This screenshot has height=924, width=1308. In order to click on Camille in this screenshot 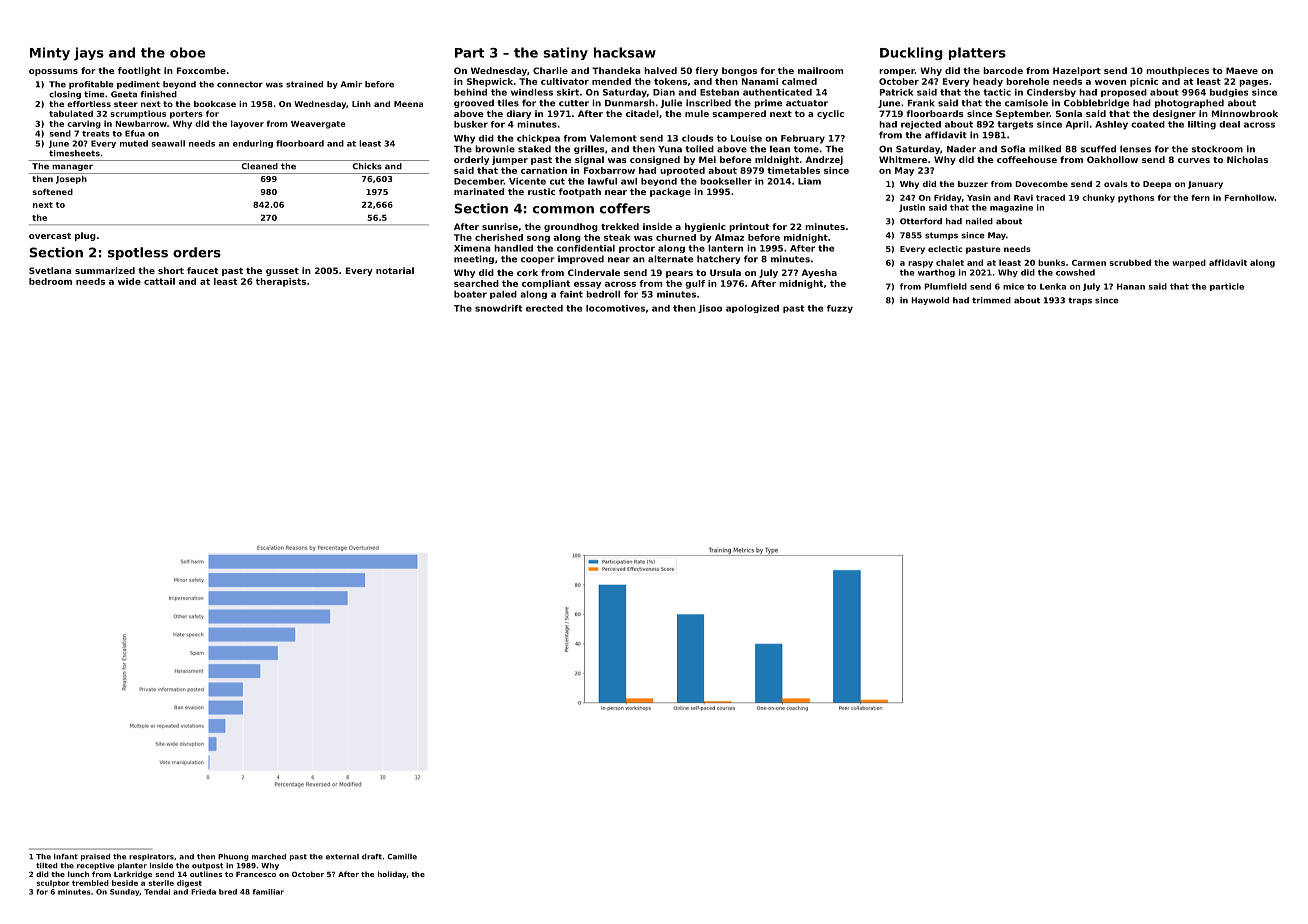, I will do `click(402, 857)`.
